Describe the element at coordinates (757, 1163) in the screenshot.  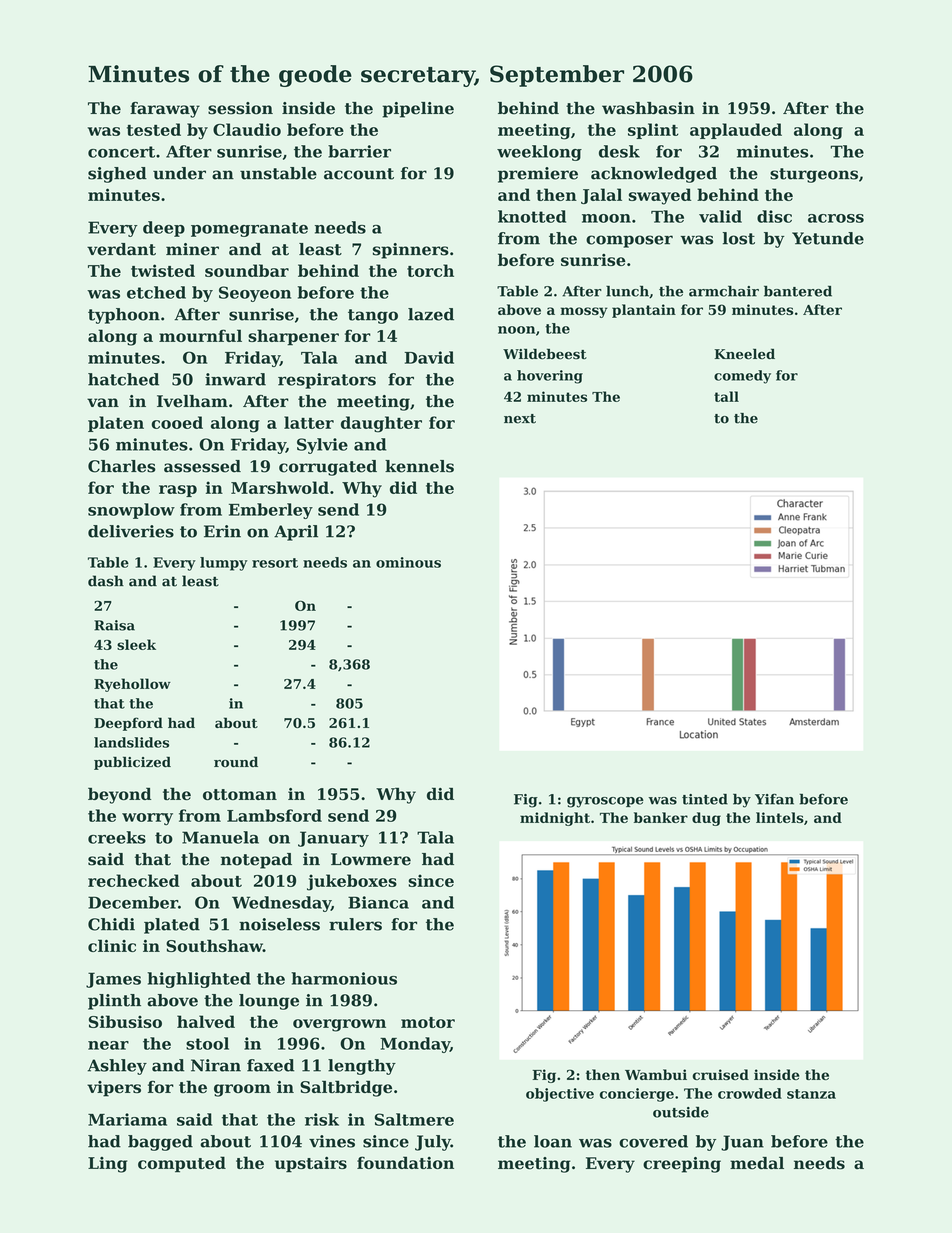
I see `medal` at that location.
